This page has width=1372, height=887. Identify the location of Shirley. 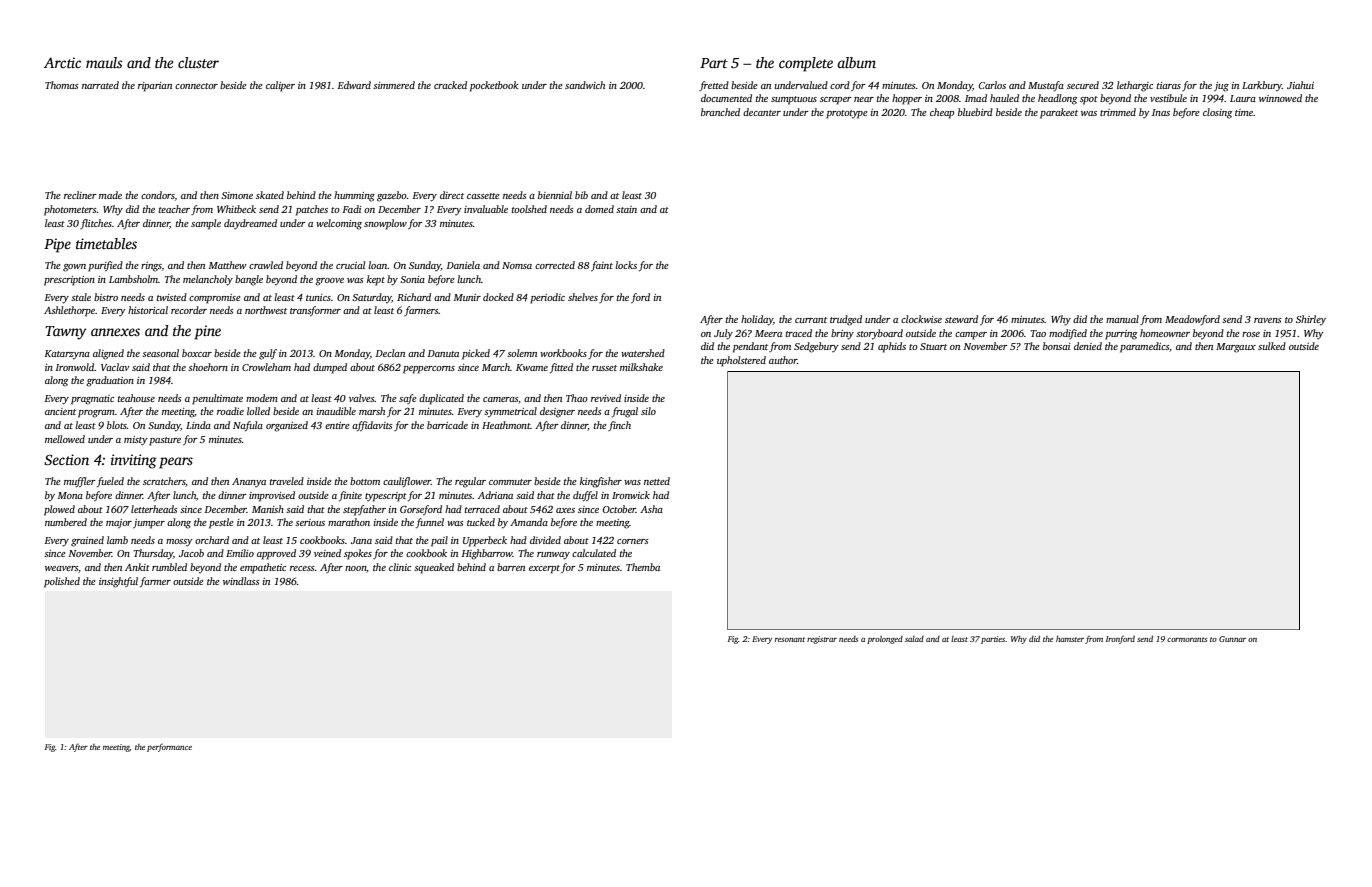
(1311, 320).
